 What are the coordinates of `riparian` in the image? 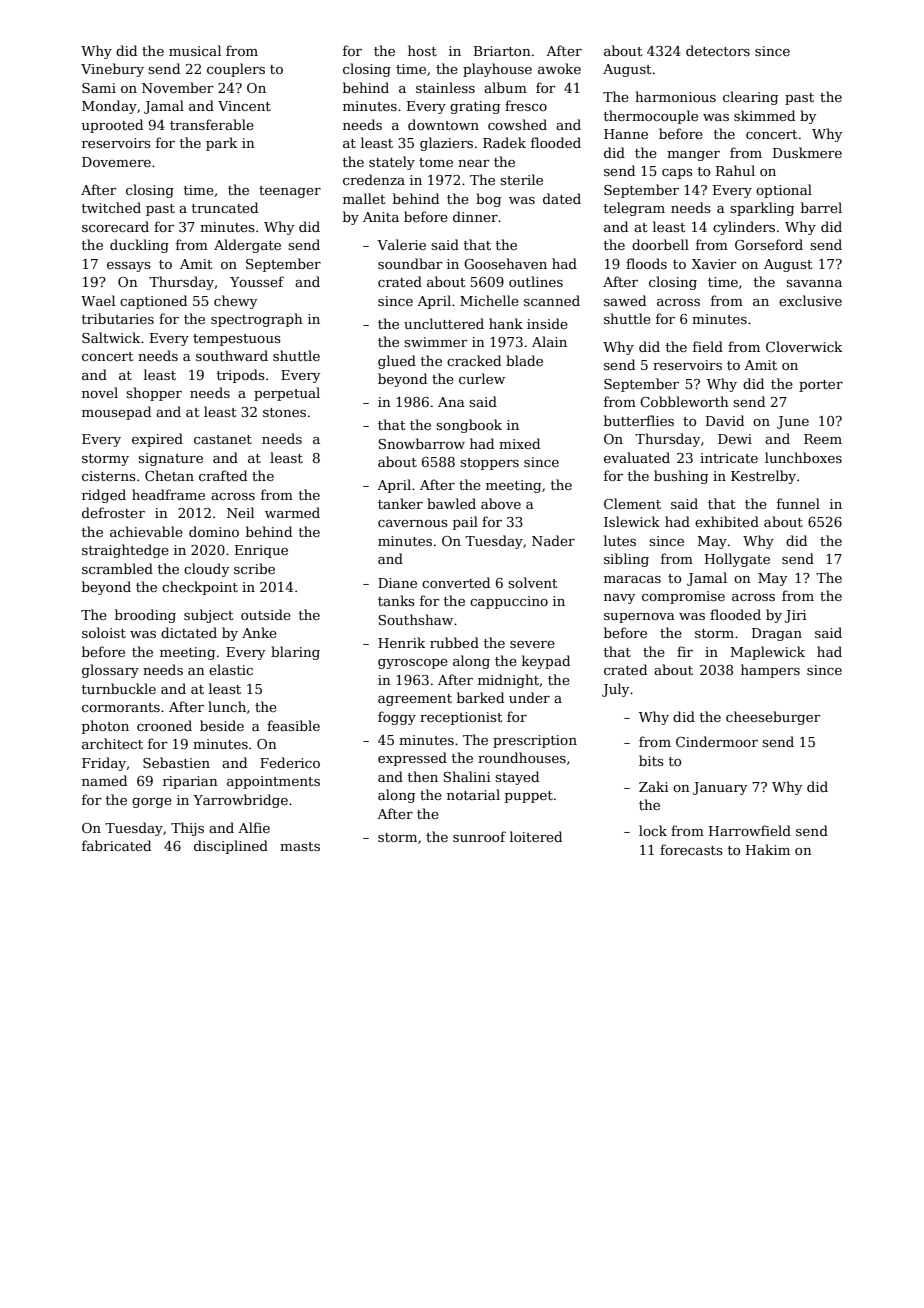 It's located at (190, 782).
